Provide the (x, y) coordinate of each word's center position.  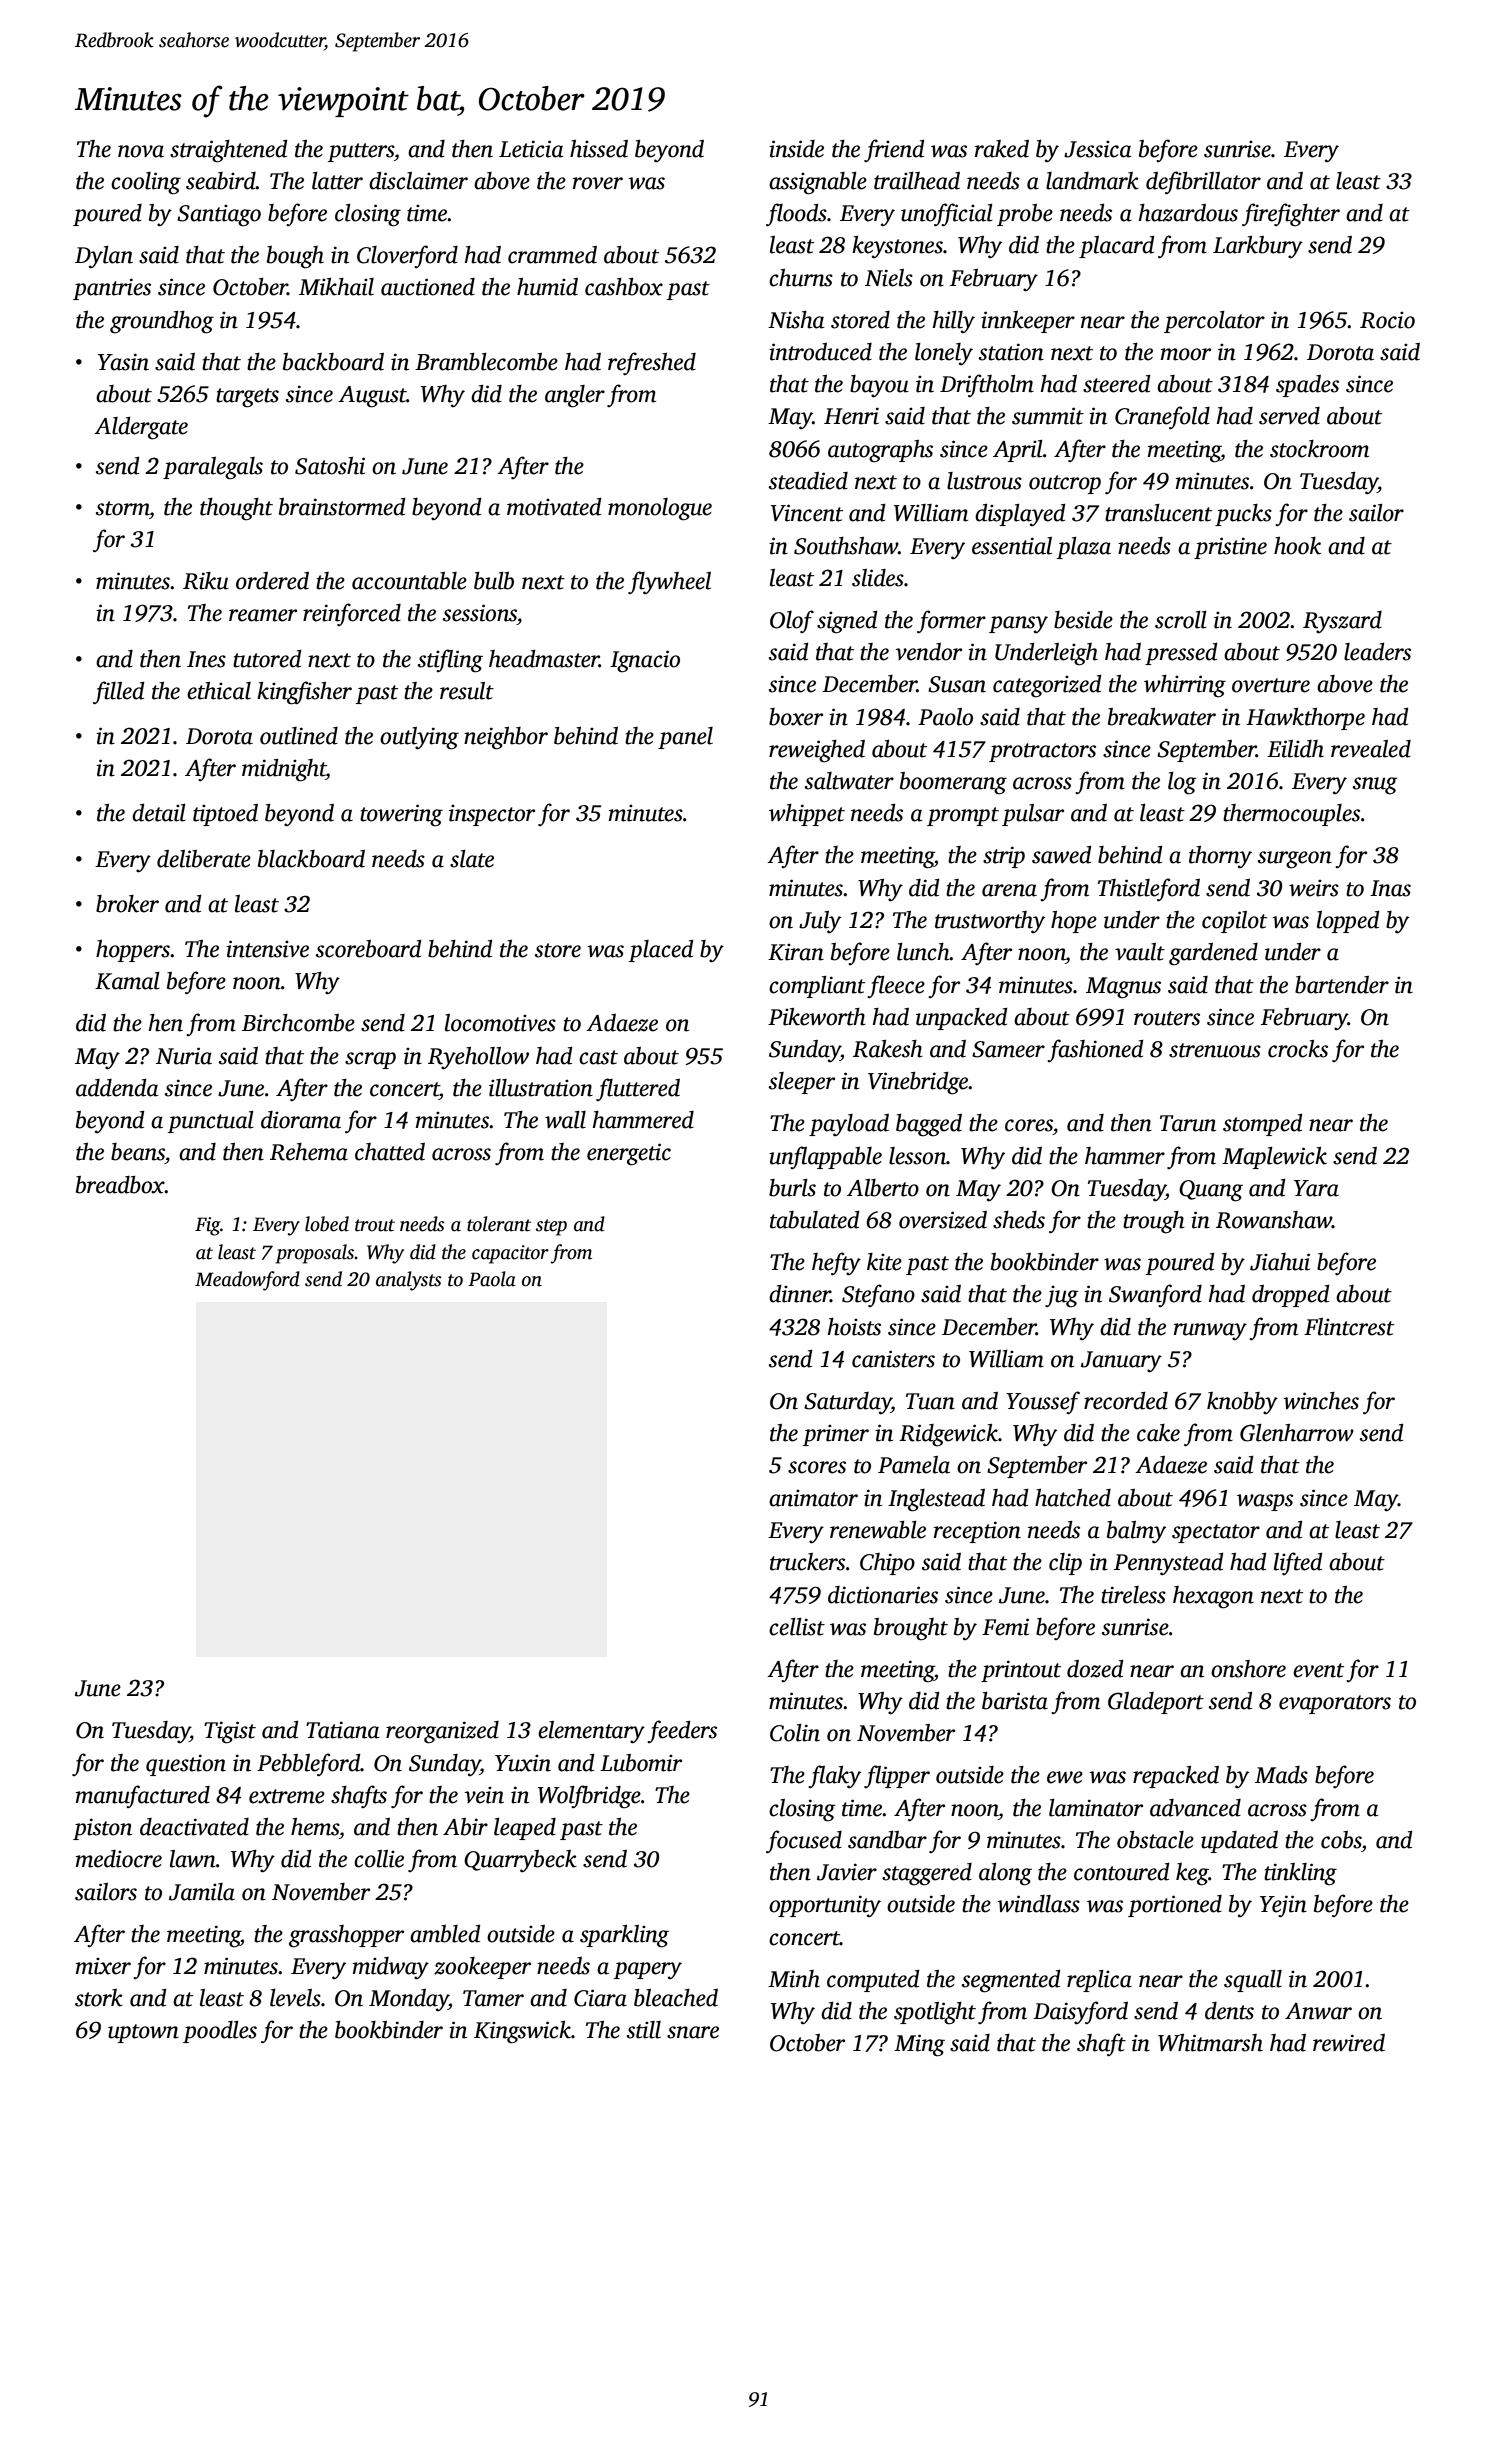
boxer (796, 717)
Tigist (230, 1732)
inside (796, 149)
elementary (591, 1732)
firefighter (1291, 215)
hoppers (133, 951)
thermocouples (1291, 815)
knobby (1242, 1403)
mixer (103, 1966)
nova (141, 151)
